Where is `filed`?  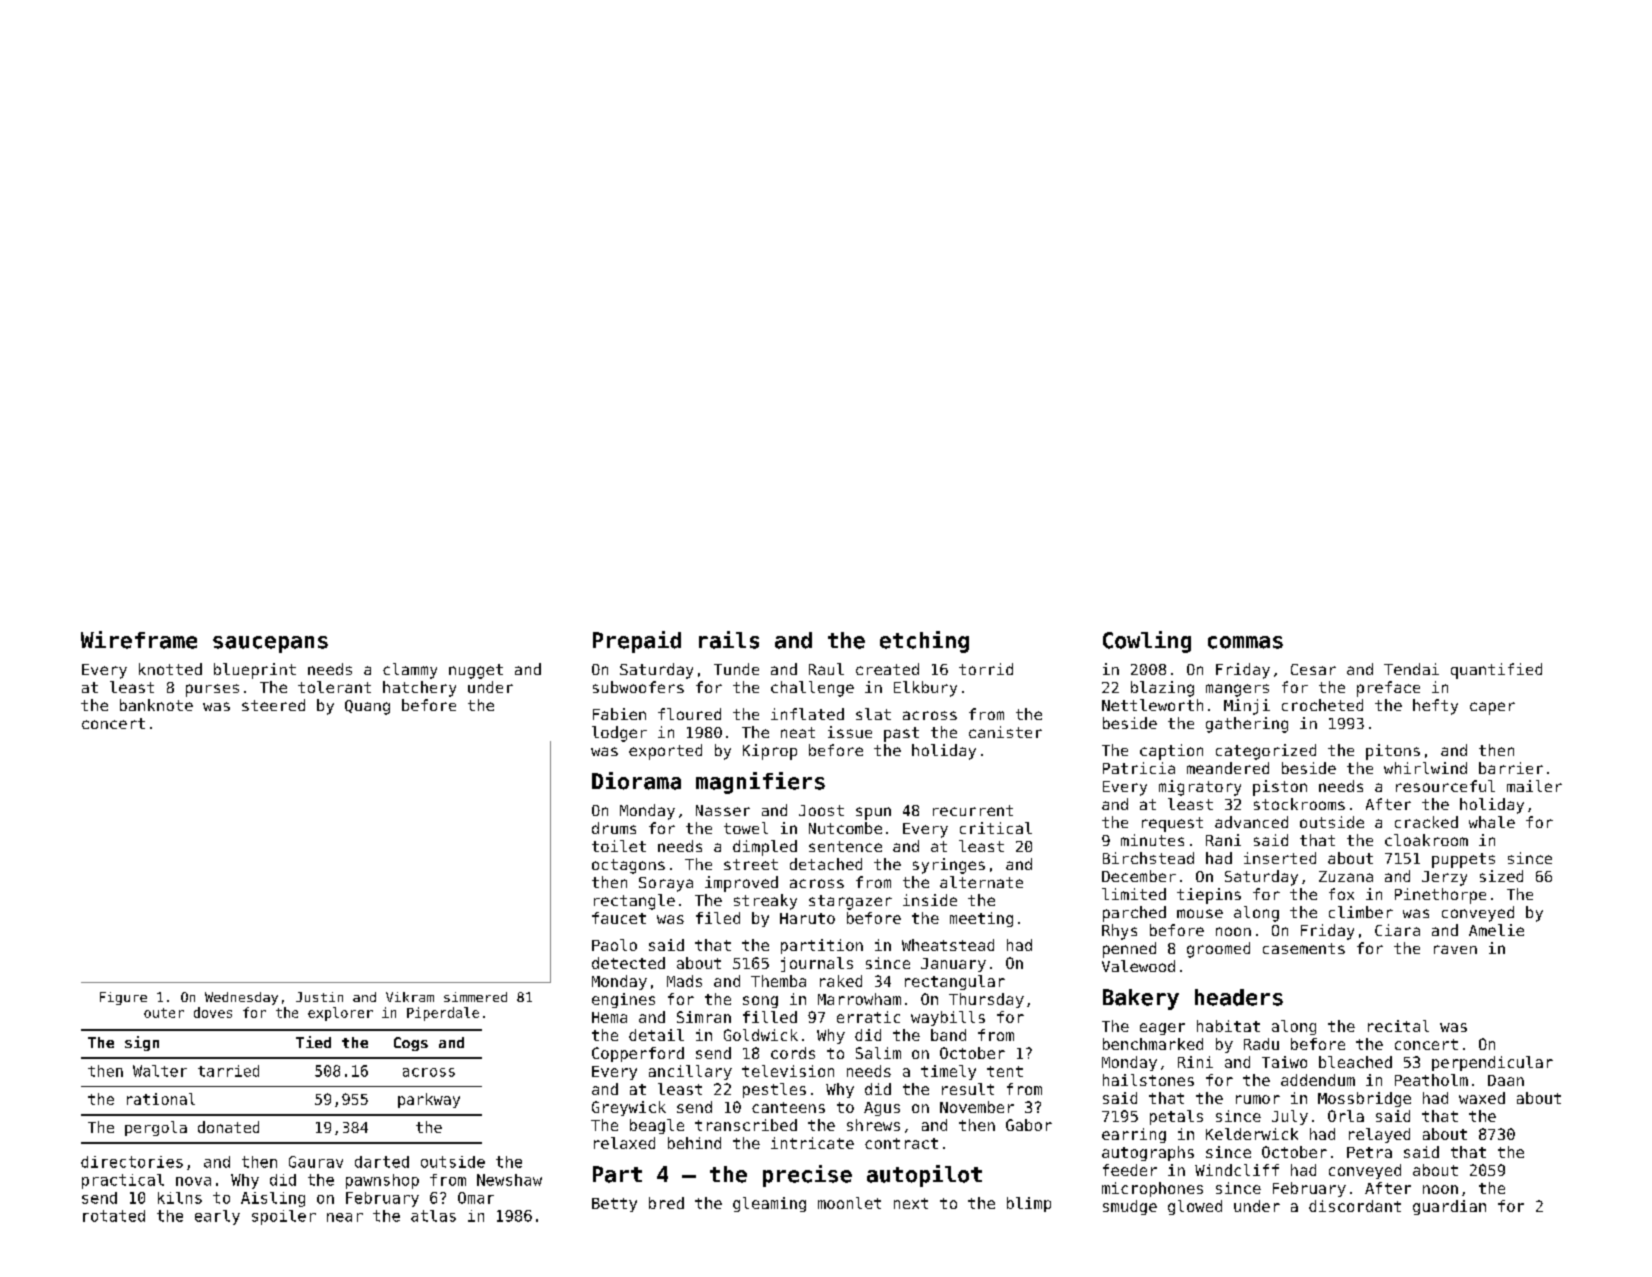 filed is located at coordinates (718, 918).
